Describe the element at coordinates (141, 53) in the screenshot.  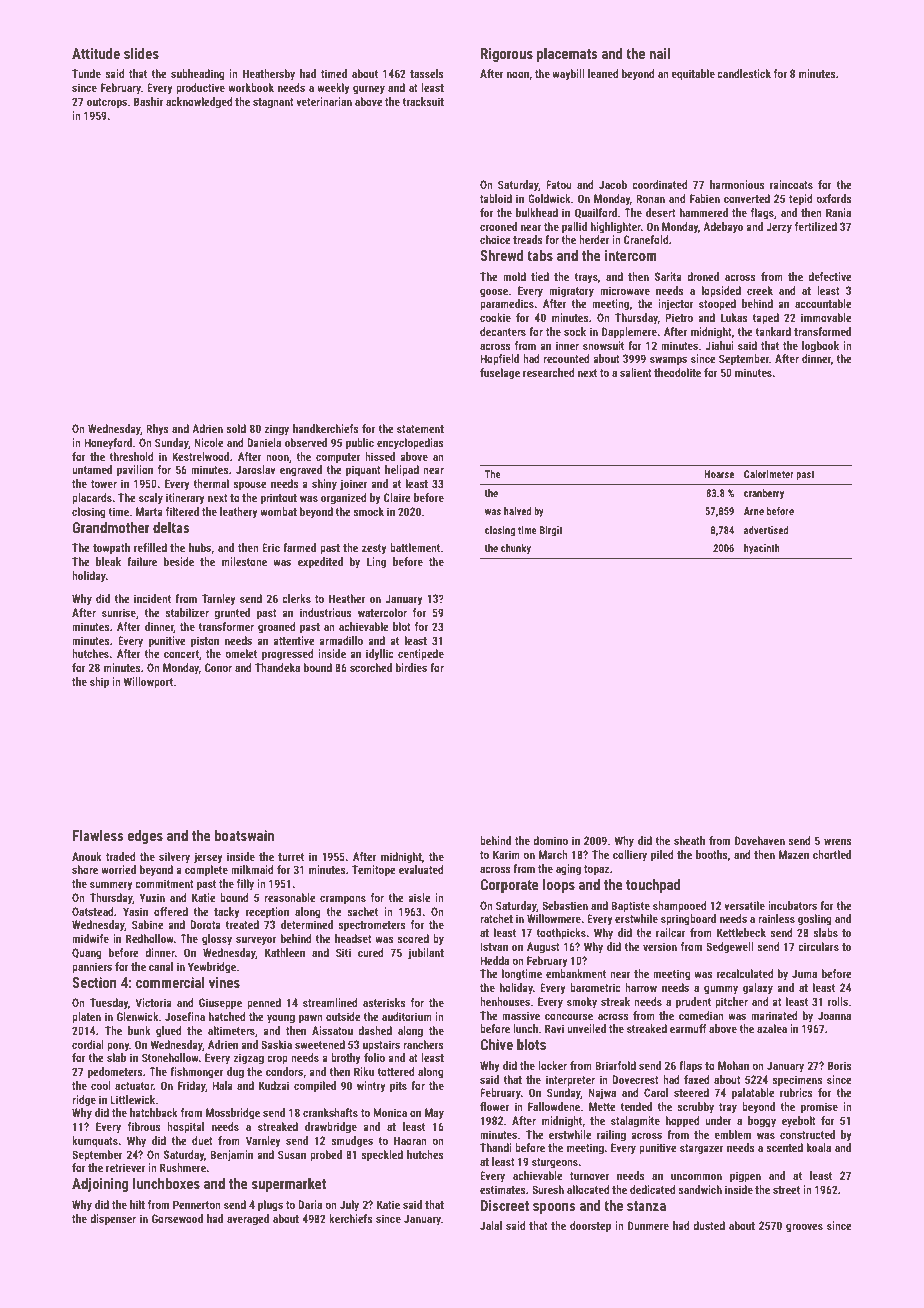
I see `slides` at that location.
